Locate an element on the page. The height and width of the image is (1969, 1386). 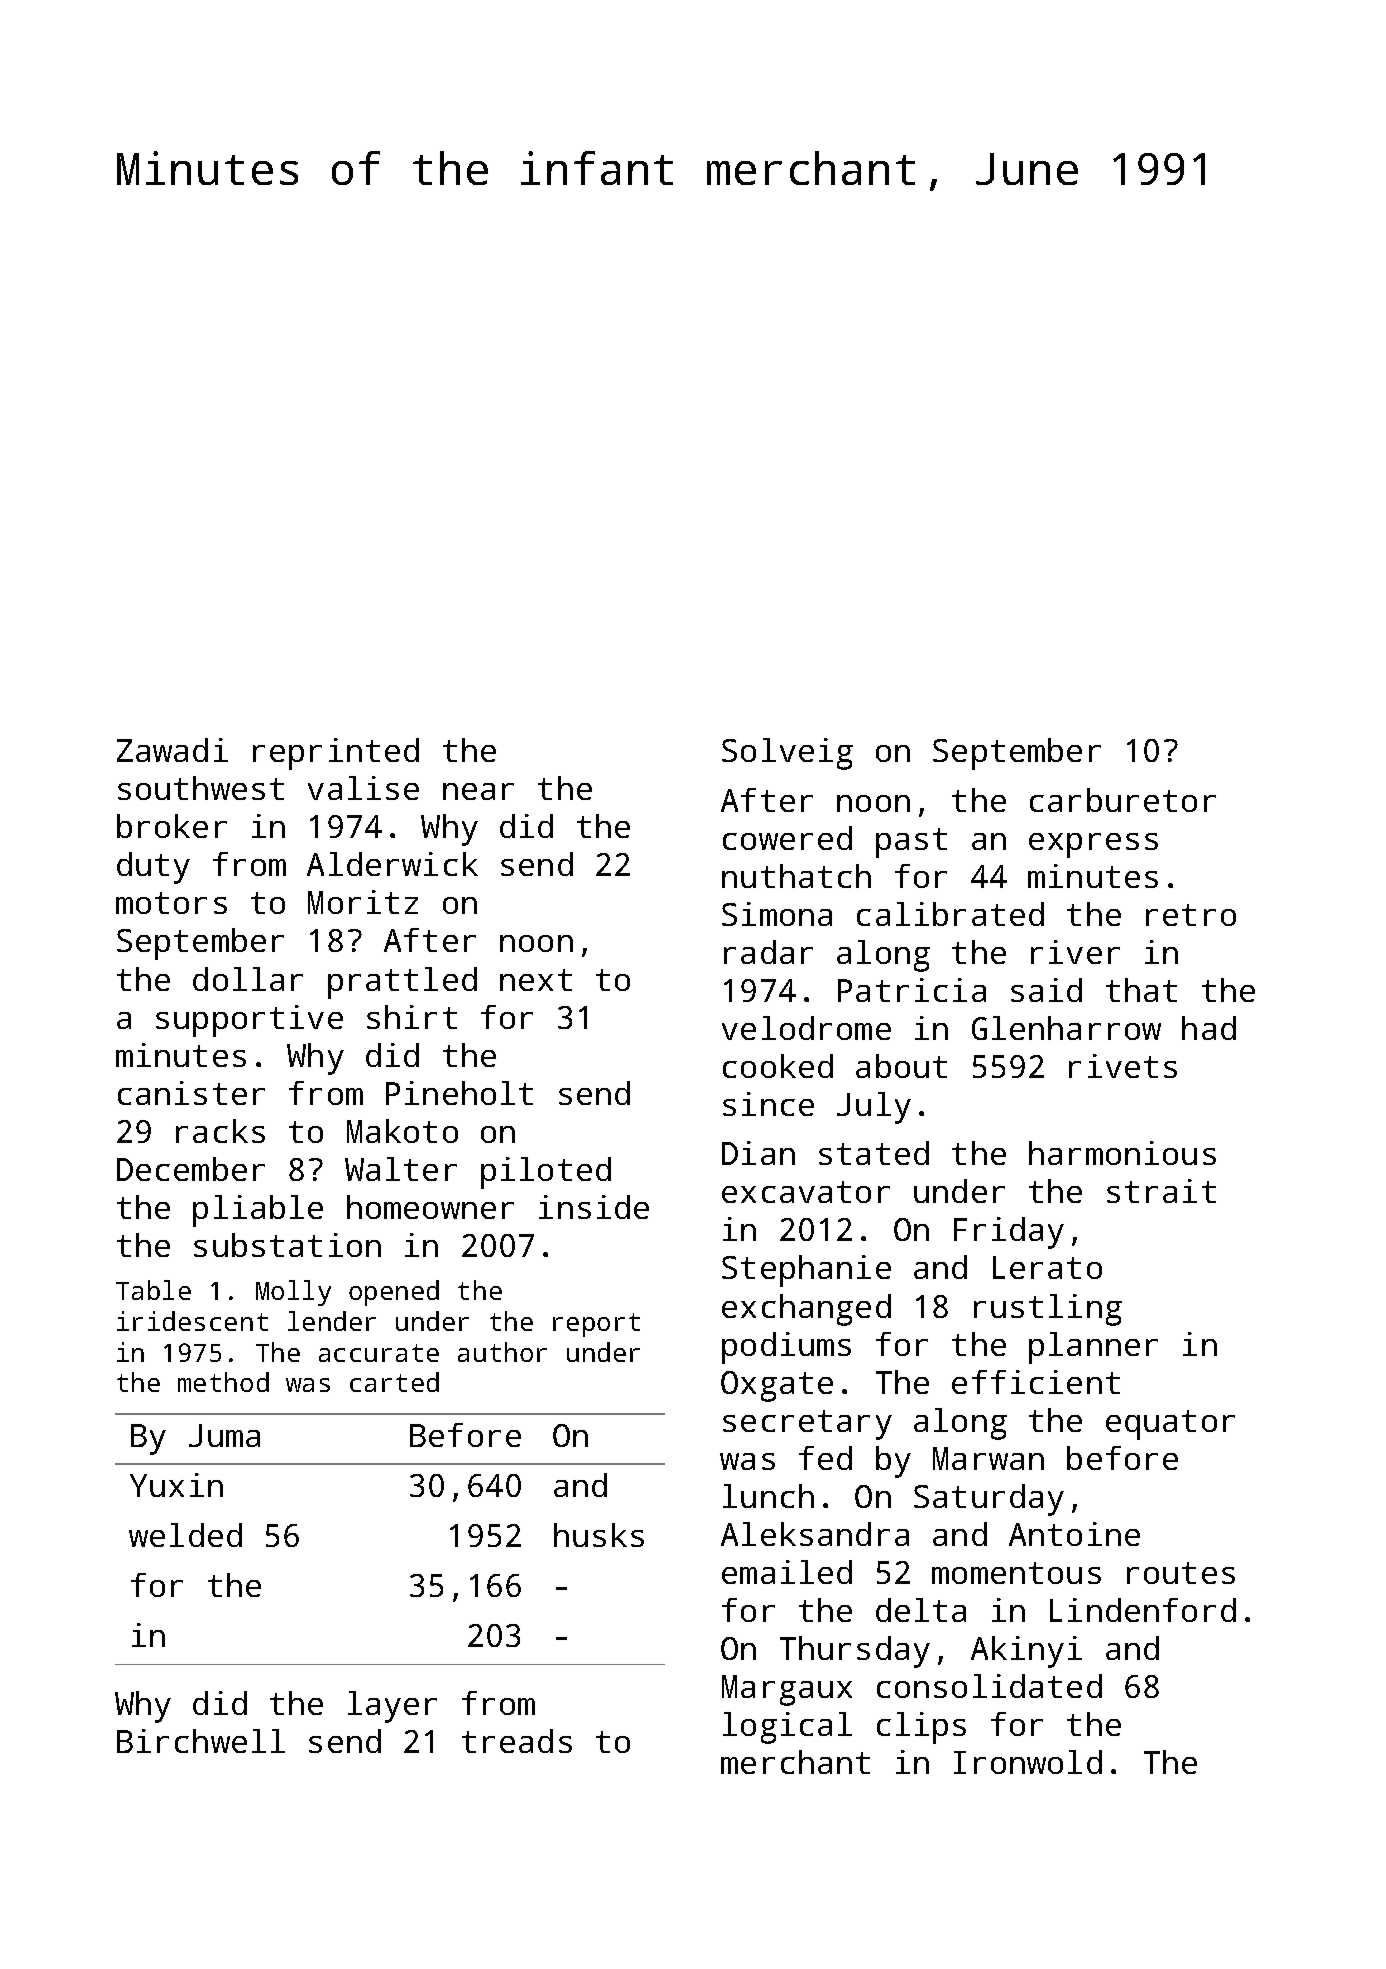
radar is located at coordinates (768, 952).
